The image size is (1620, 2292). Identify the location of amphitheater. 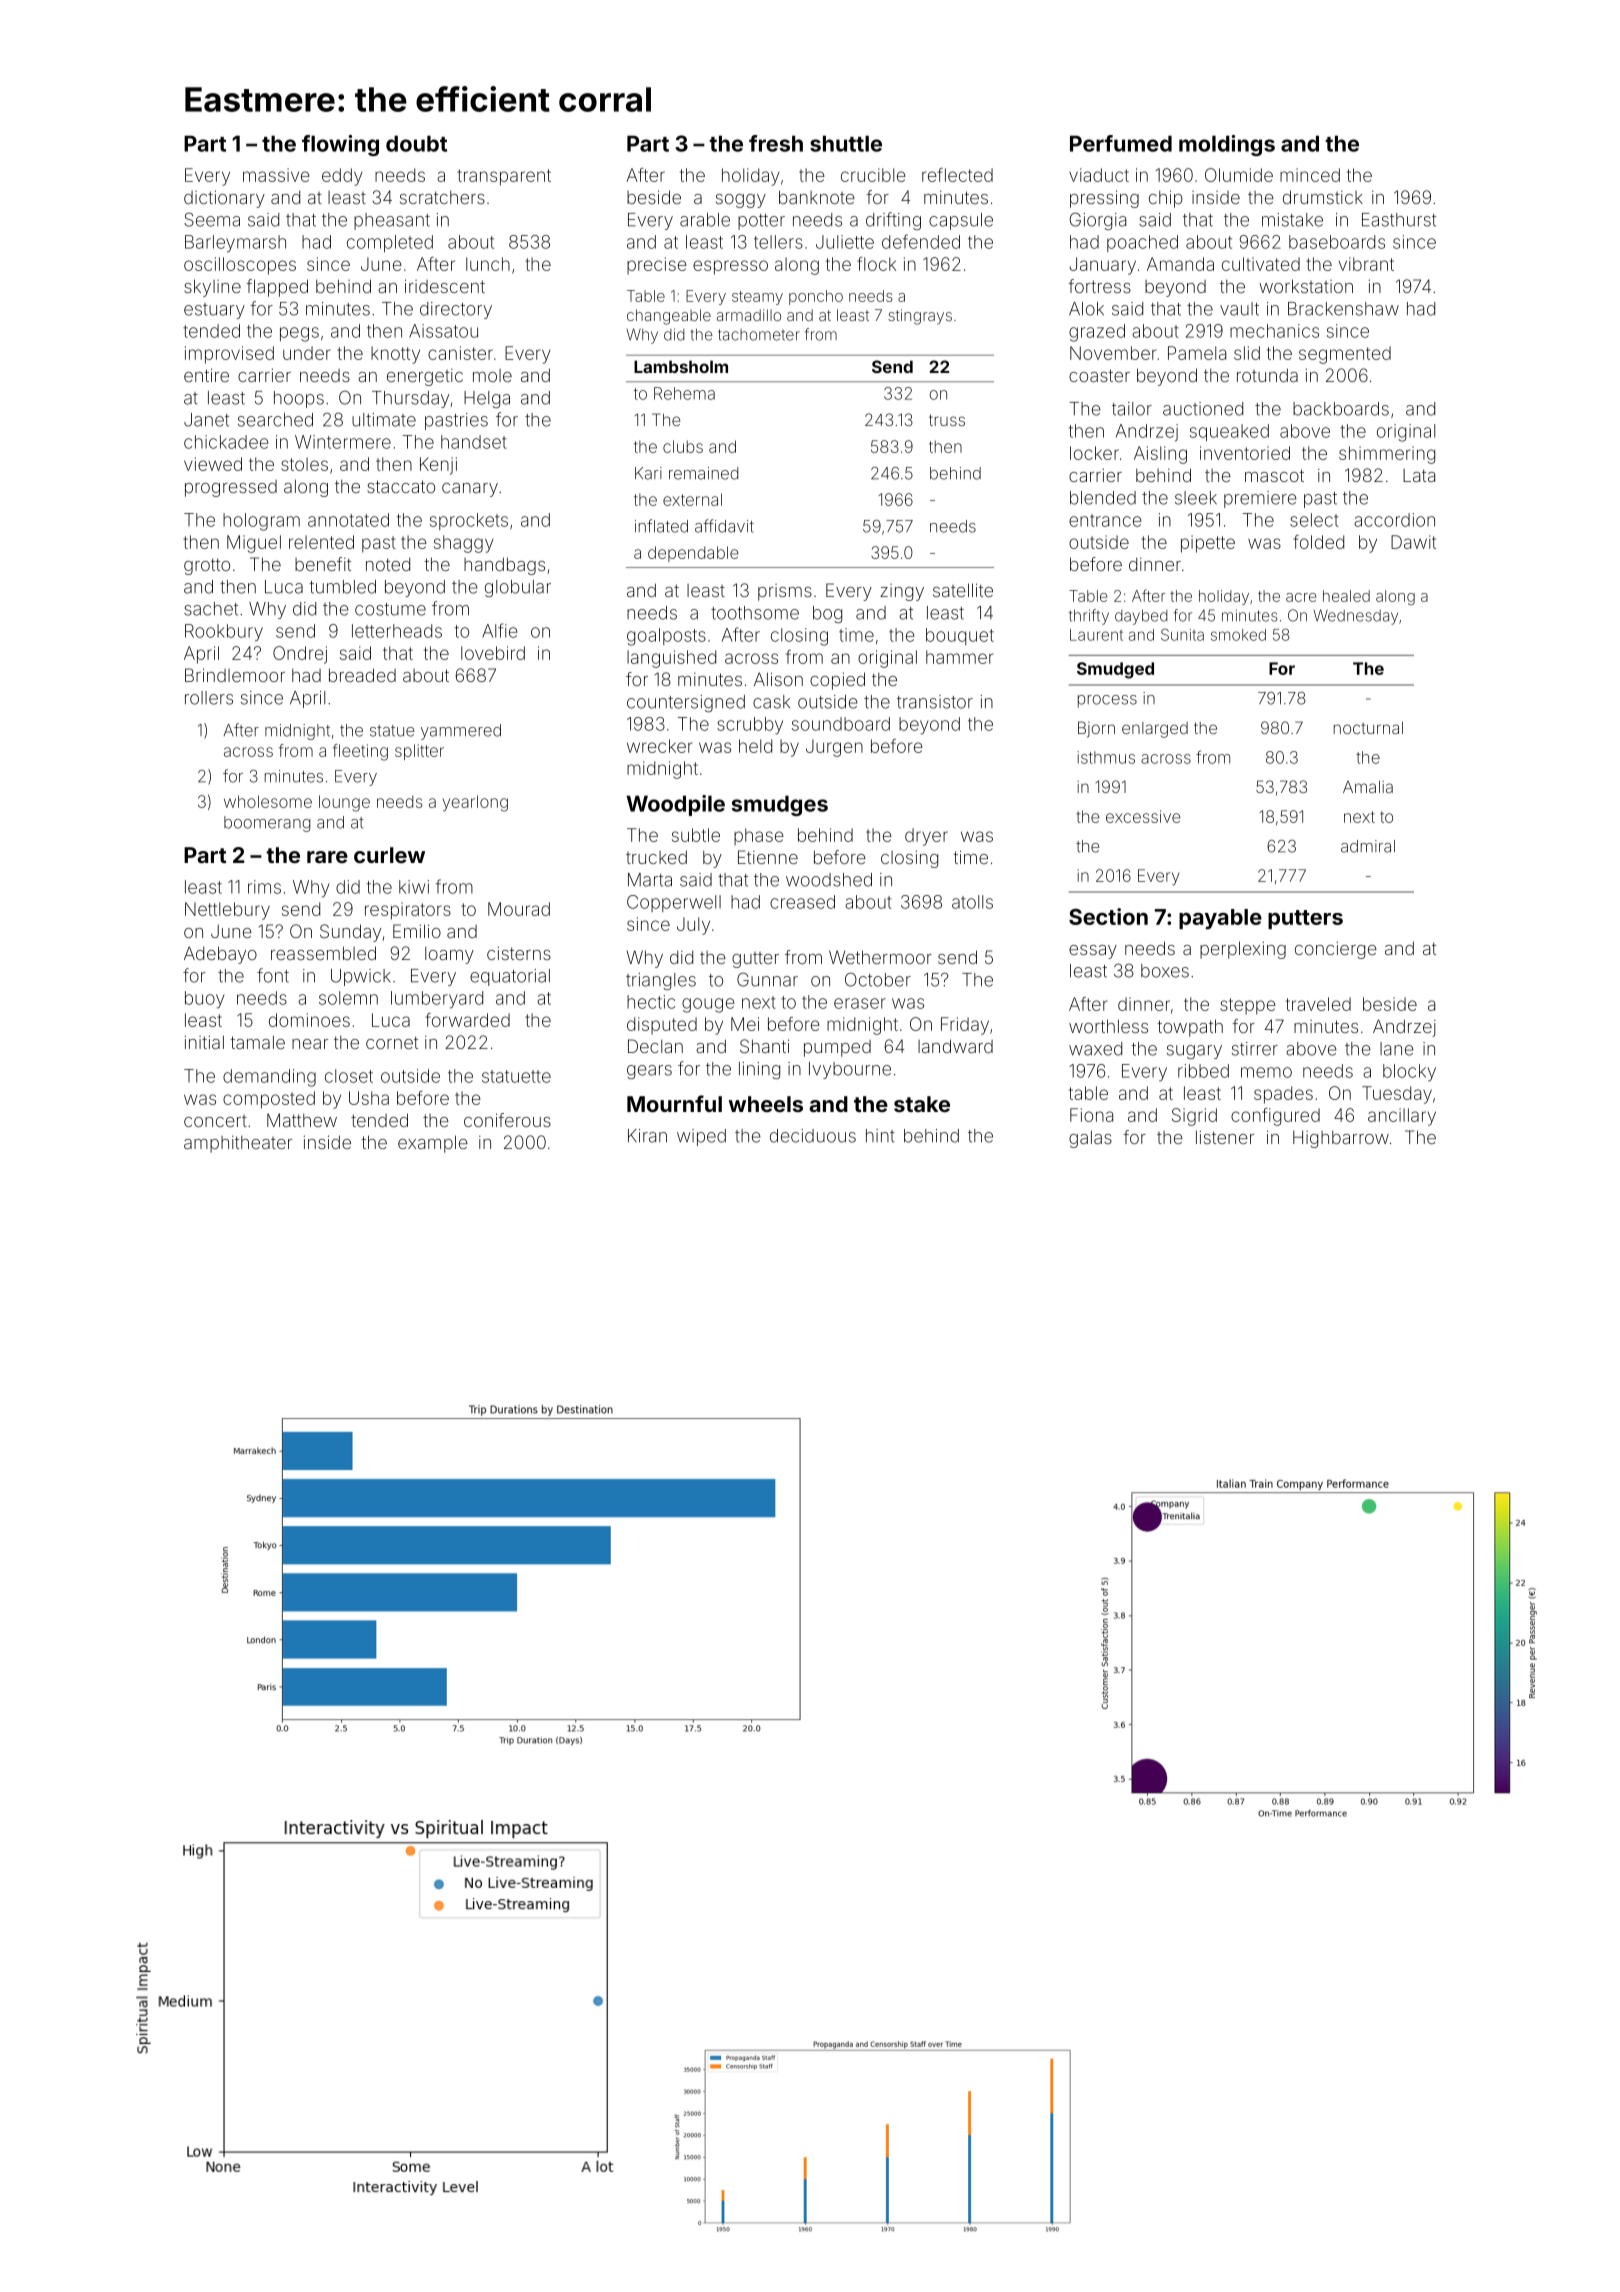
(238, 1144).
